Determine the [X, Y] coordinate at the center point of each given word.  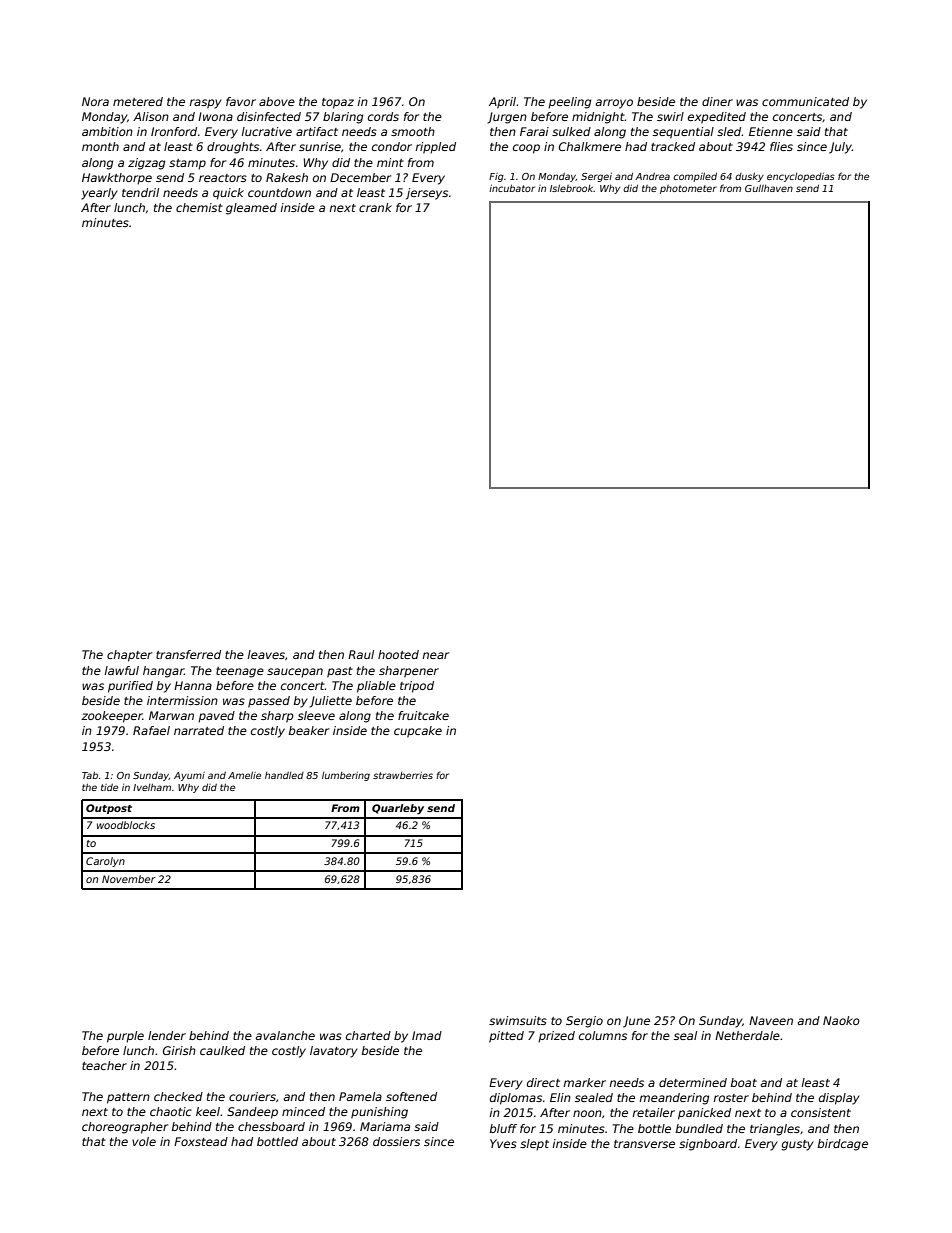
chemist [199, 207]
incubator [512, 188]
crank [375, 207]
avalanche [285, 1035]
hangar [163, 672]
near [435, 655]
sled [729, 131]
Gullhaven [769, 188]
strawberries [403, 775]
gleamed [251, 209]
